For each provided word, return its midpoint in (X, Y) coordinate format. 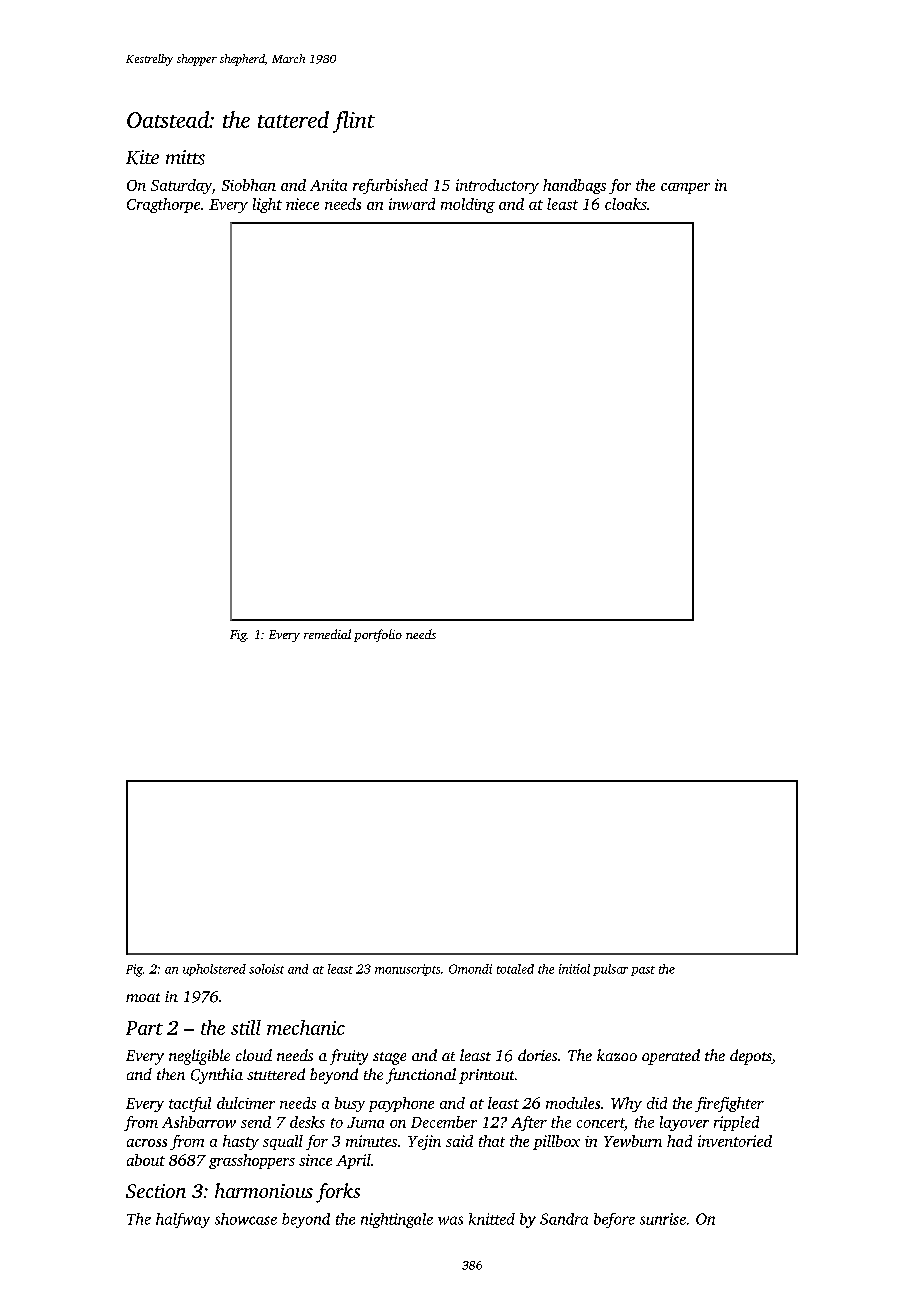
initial (574, 969)
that (492, 1141)
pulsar (610, 970)
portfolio (378, 635)
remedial (327, 634)
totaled (515, 969)
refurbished (390, 186)
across (147, 1143)
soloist (266, 969)
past (643, 971)
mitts (185, 157)
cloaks (626, 204)
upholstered (214, 970)
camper (685, 188)
